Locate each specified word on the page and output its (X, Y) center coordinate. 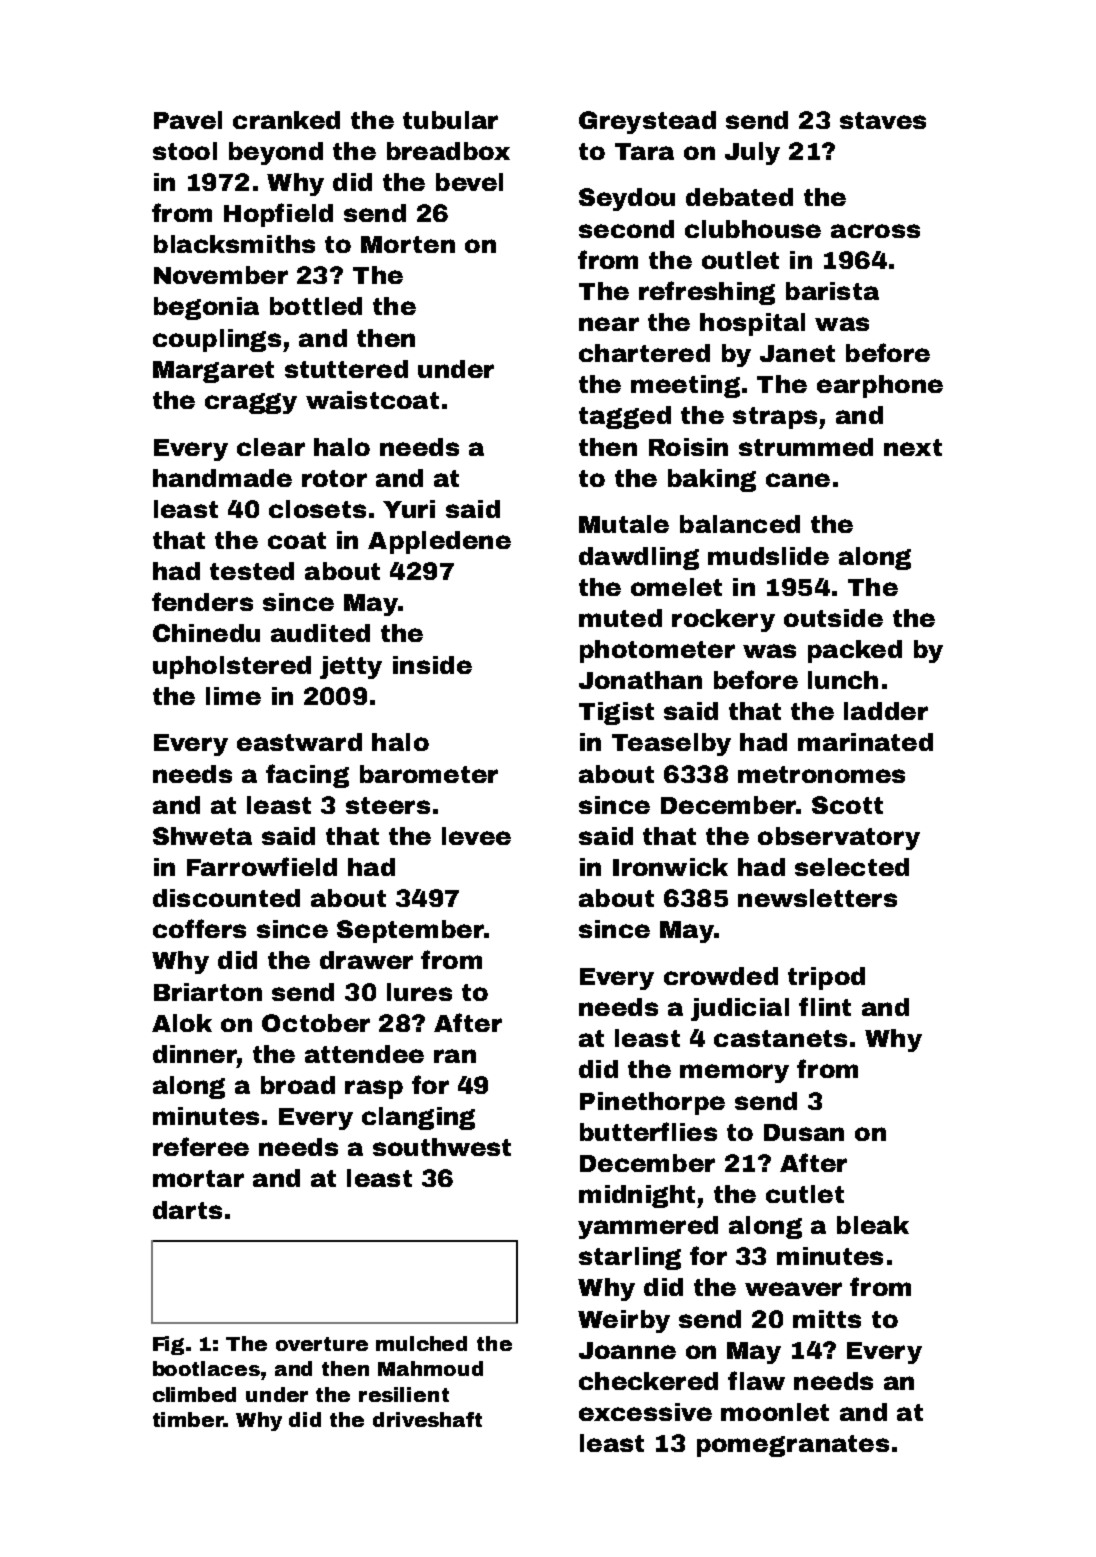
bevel (469, 182)
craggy (251, 403)
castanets (780, 1038)
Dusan (804, 1132)
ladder (886, 711)
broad (298, 1085)
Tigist (616, 713)
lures (419, 992)
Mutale (624, 524)
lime (233, 696)
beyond (276, 153)
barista (832, 291)
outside (833, 618)
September (410, 931)
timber (188, 1419)
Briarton (208, 992)
